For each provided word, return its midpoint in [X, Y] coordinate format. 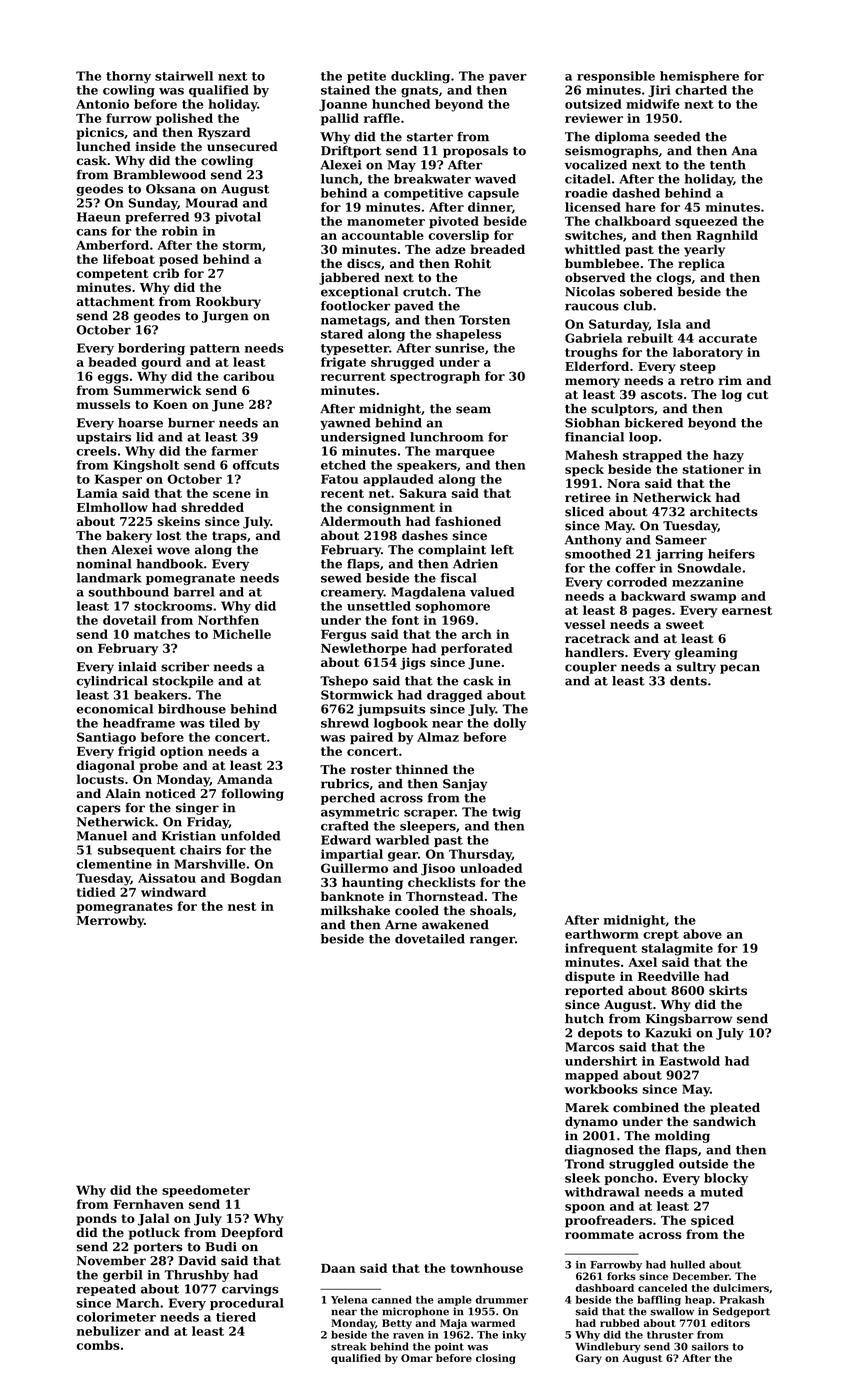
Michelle [242, 634]
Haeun [99, 217]
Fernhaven [148, 1204]
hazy [728, 456]
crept [661, 935]
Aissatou [167, 878]
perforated [477, 649]
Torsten [484, 320]
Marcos [590, 1047]
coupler [591, 668]
